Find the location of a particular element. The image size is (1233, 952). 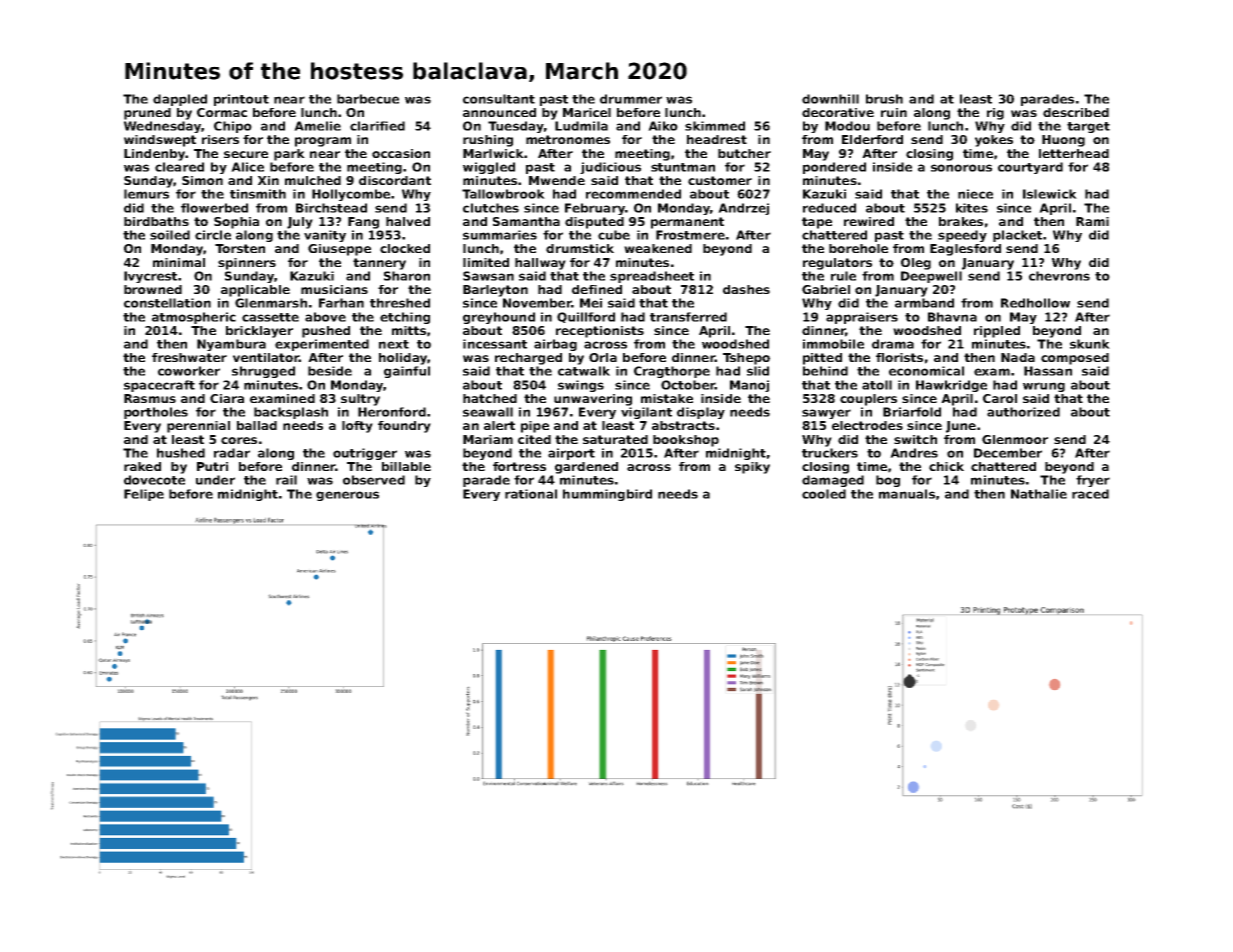

brush is located at coordinates (884, 99).
